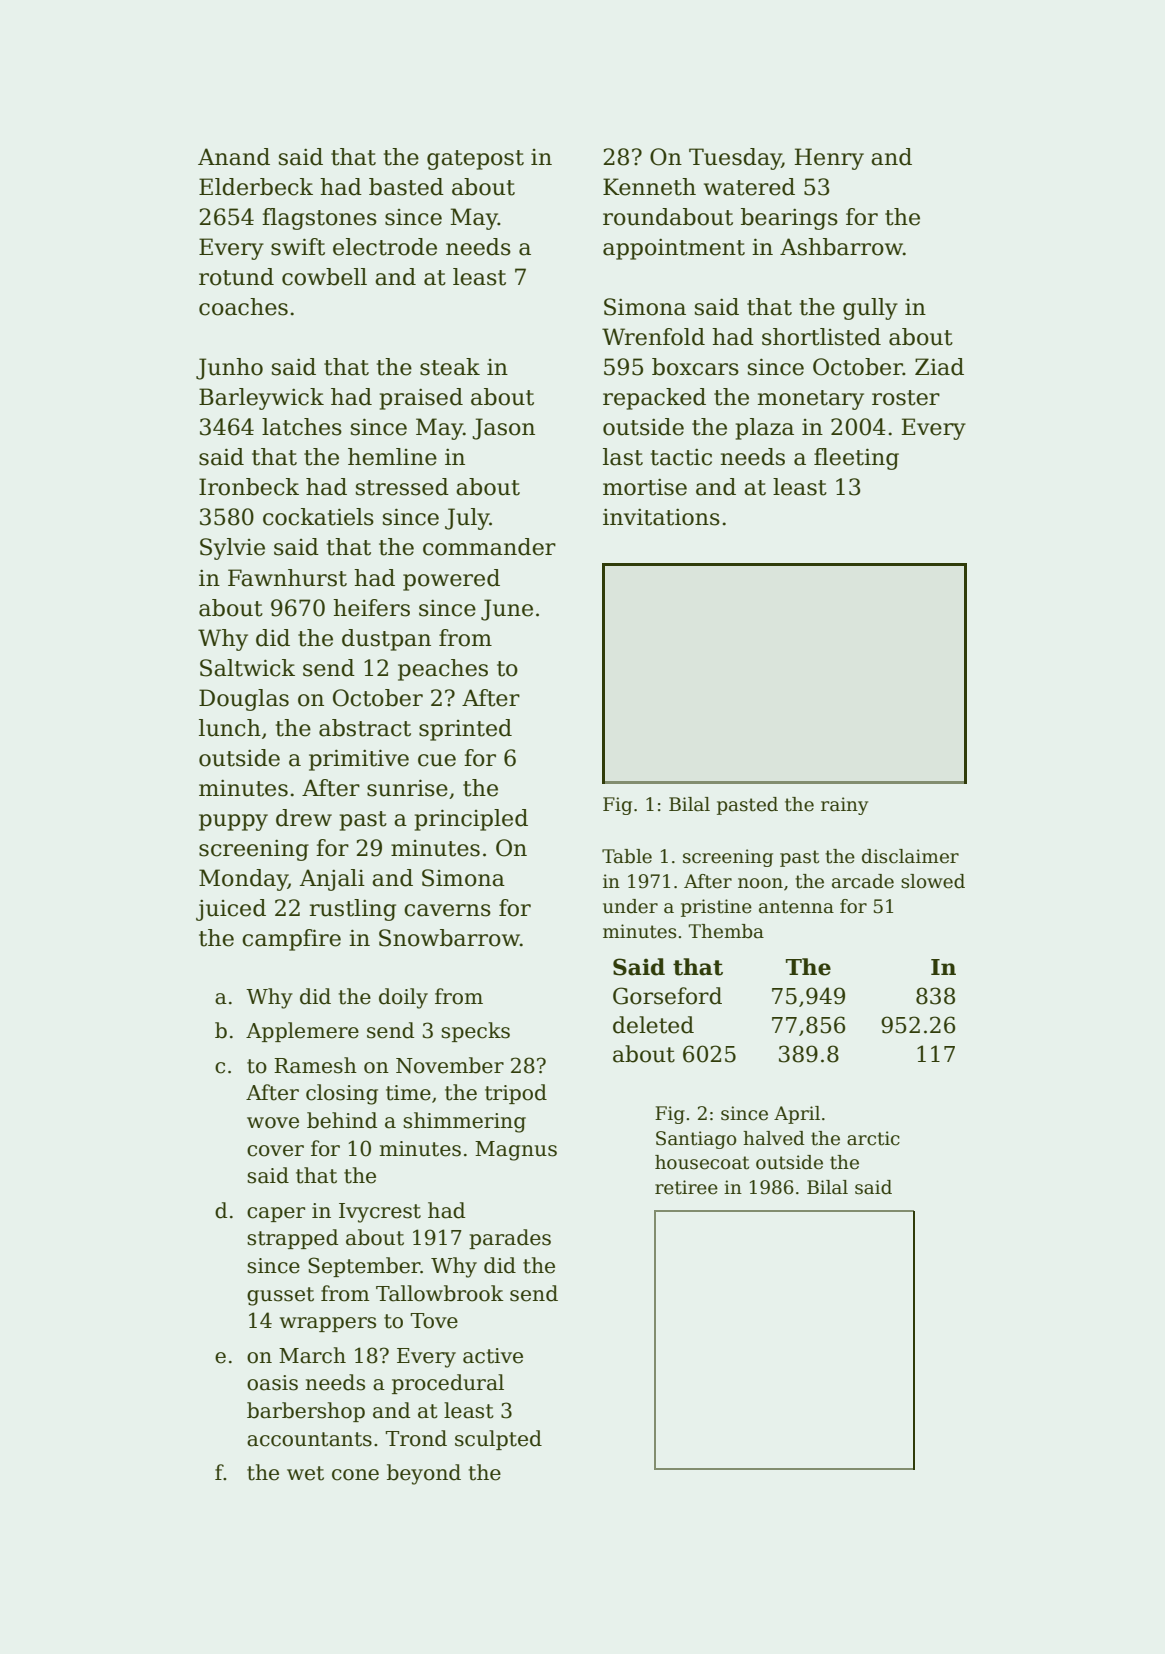  What do you see at coordinates (424, 1474) in the page?
I see `beyond` at bounding box center [424, 1474].
